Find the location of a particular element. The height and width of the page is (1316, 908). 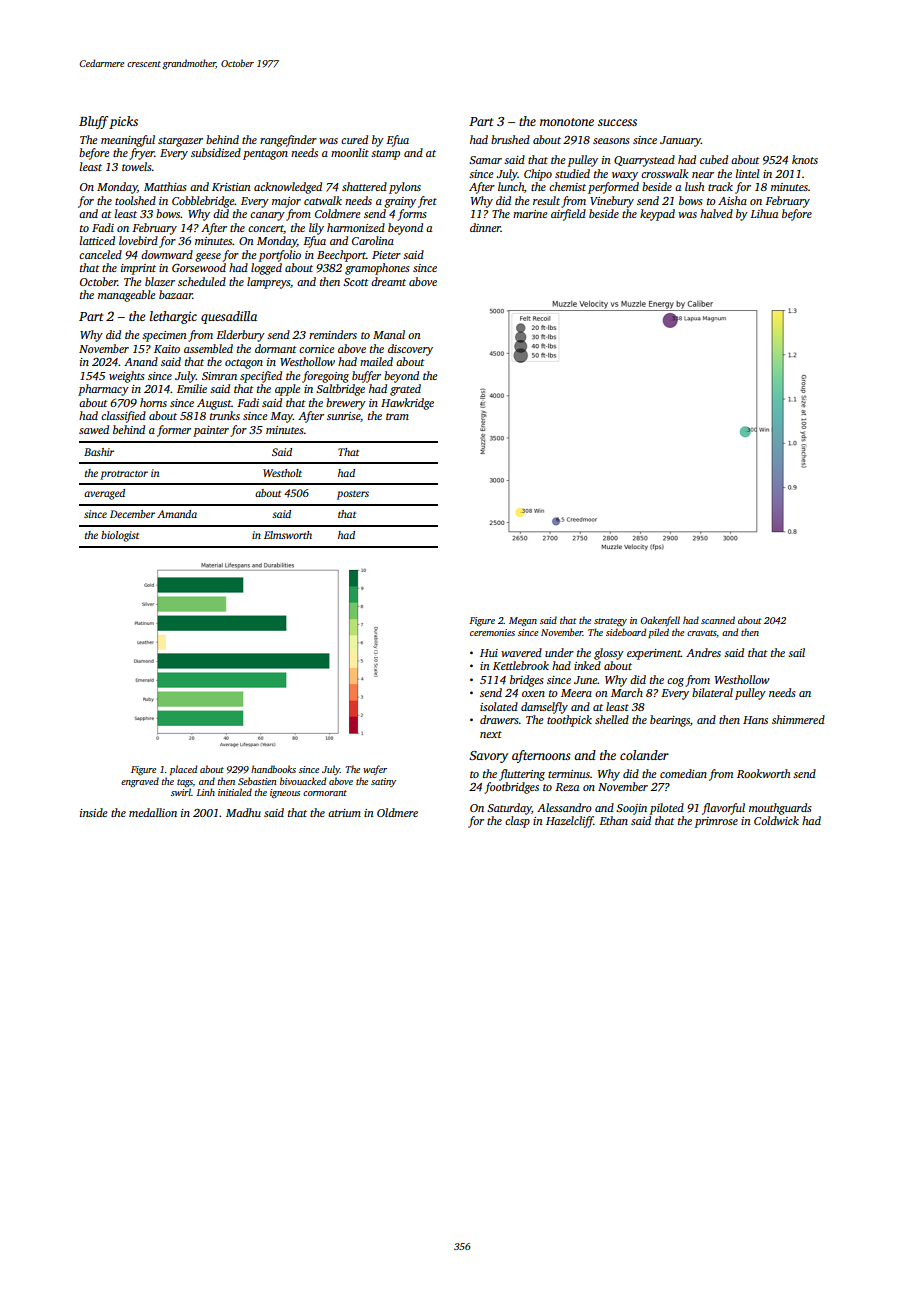

Oakenfell is located at coordinates (660, 621).
